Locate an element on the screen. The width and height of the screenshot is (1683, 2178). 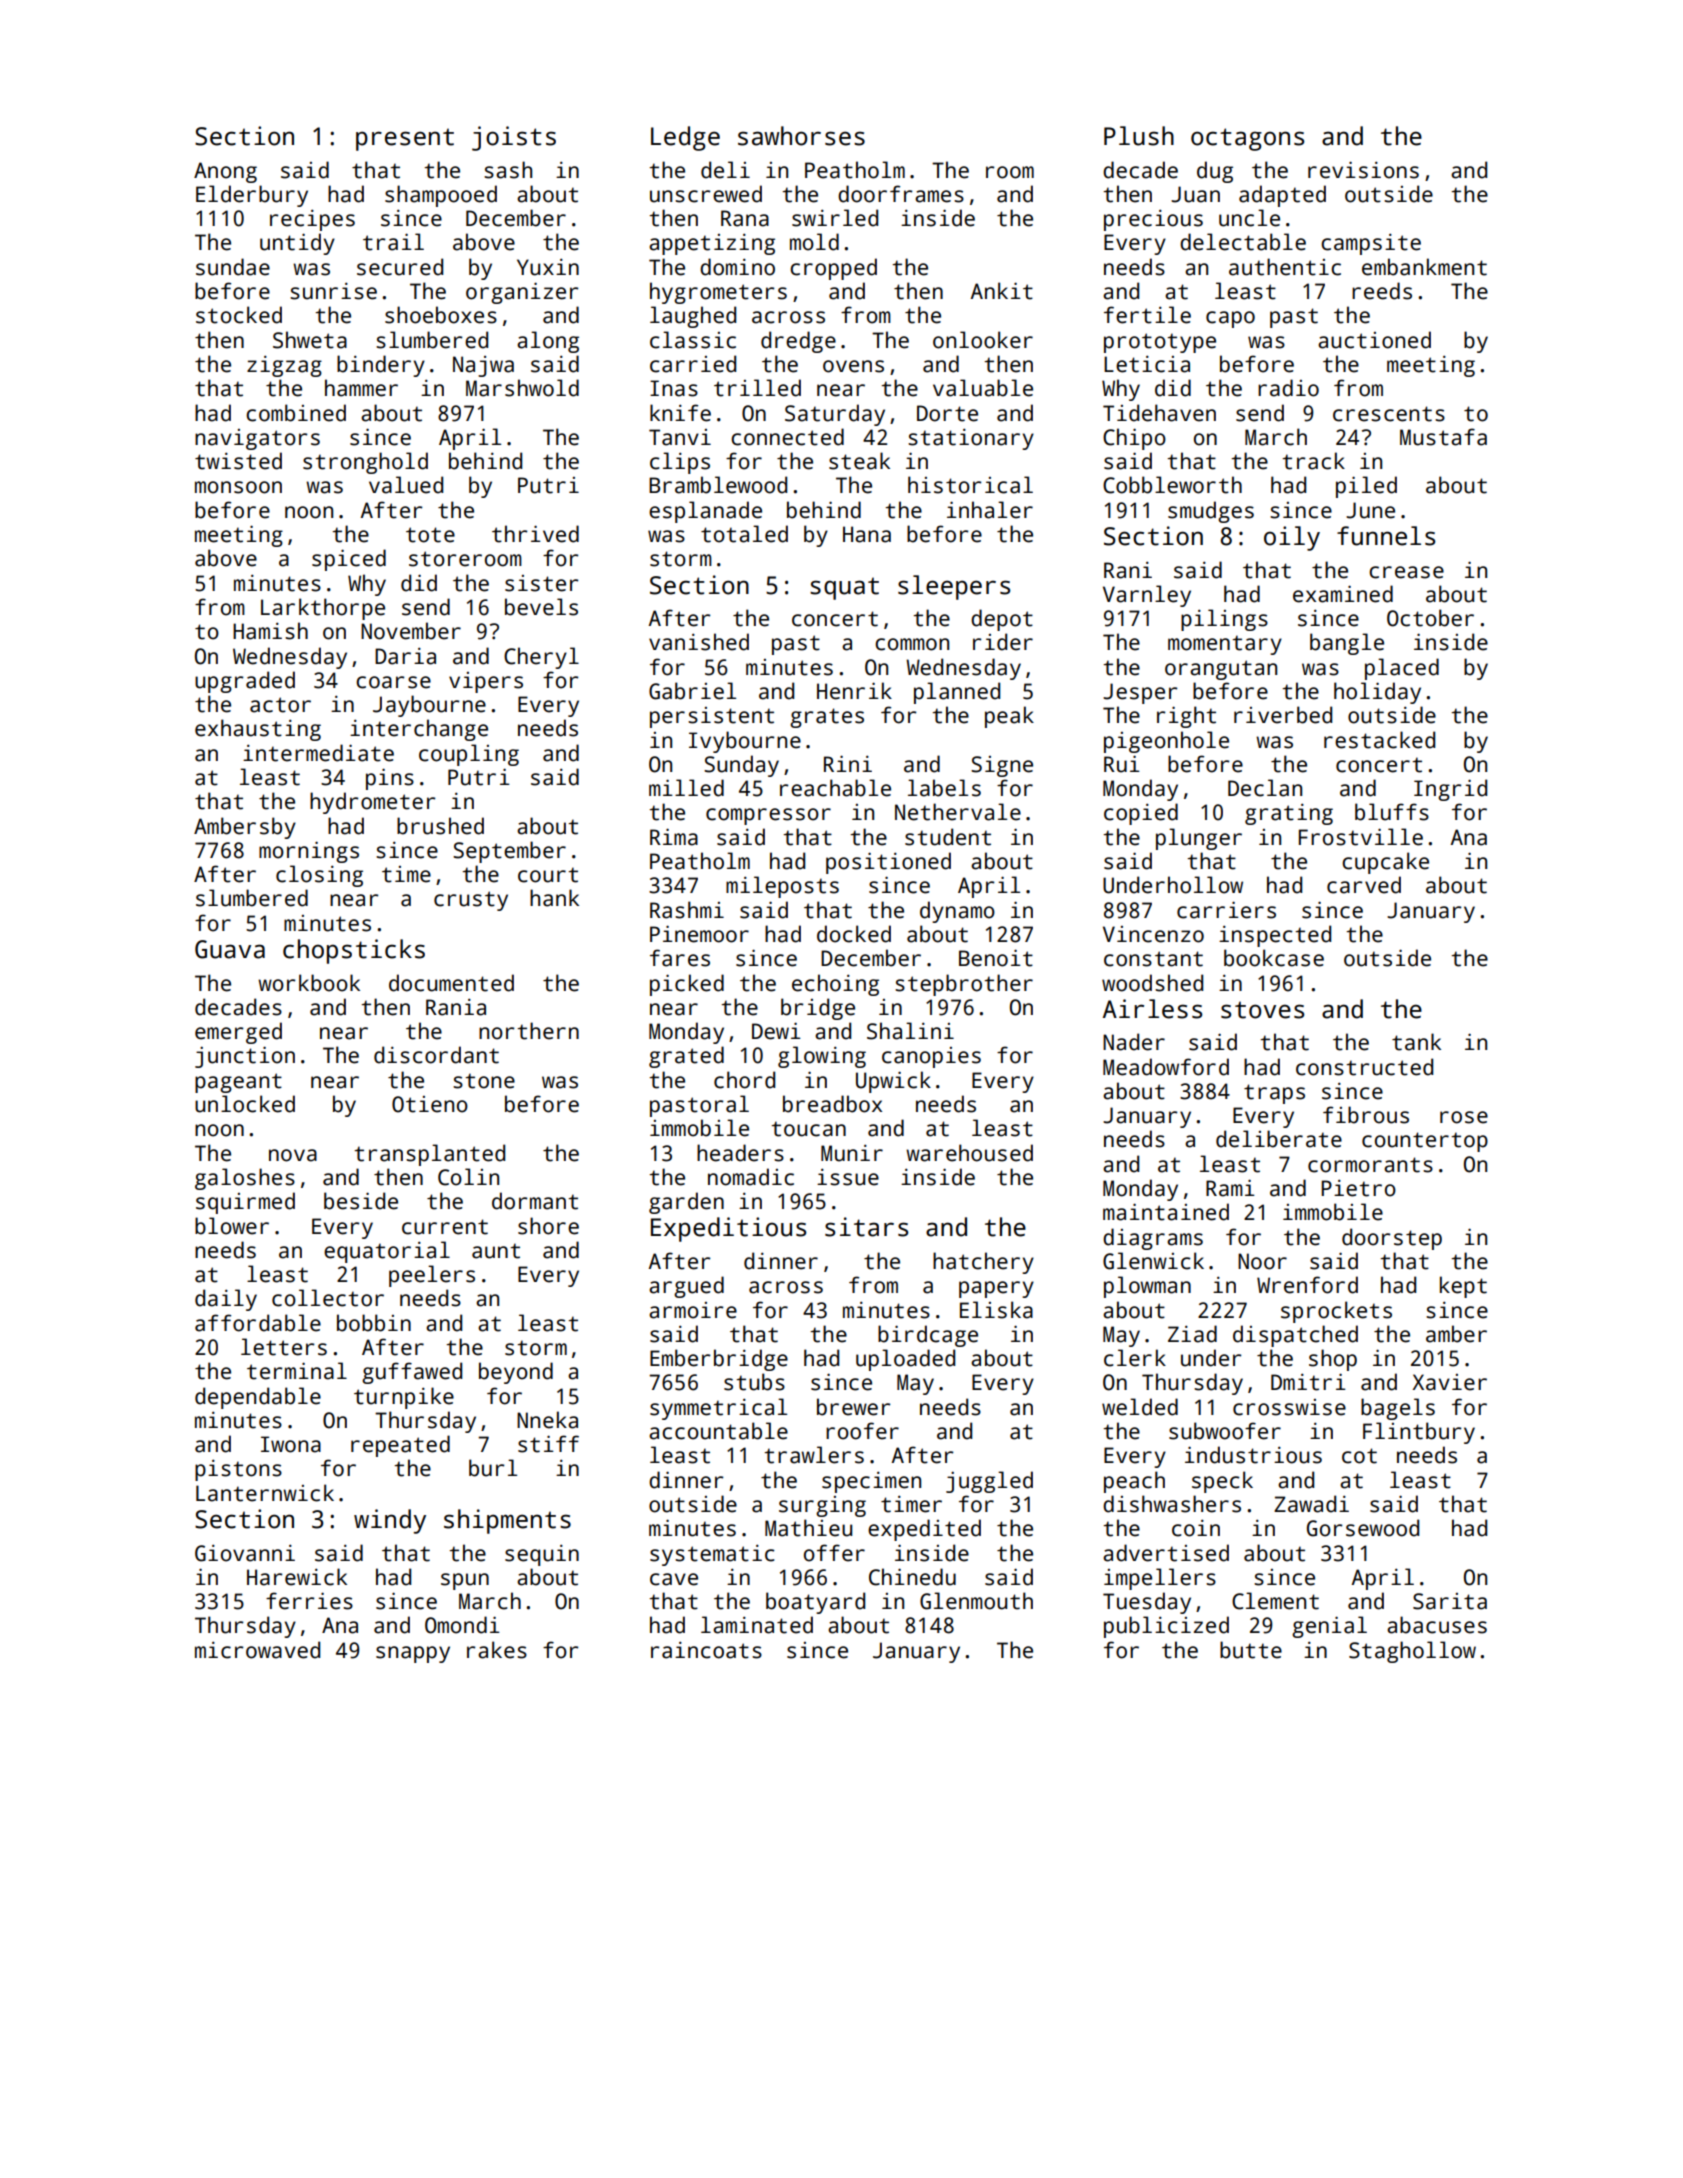
dishwashers is located at coordinates (1172, 1504).
